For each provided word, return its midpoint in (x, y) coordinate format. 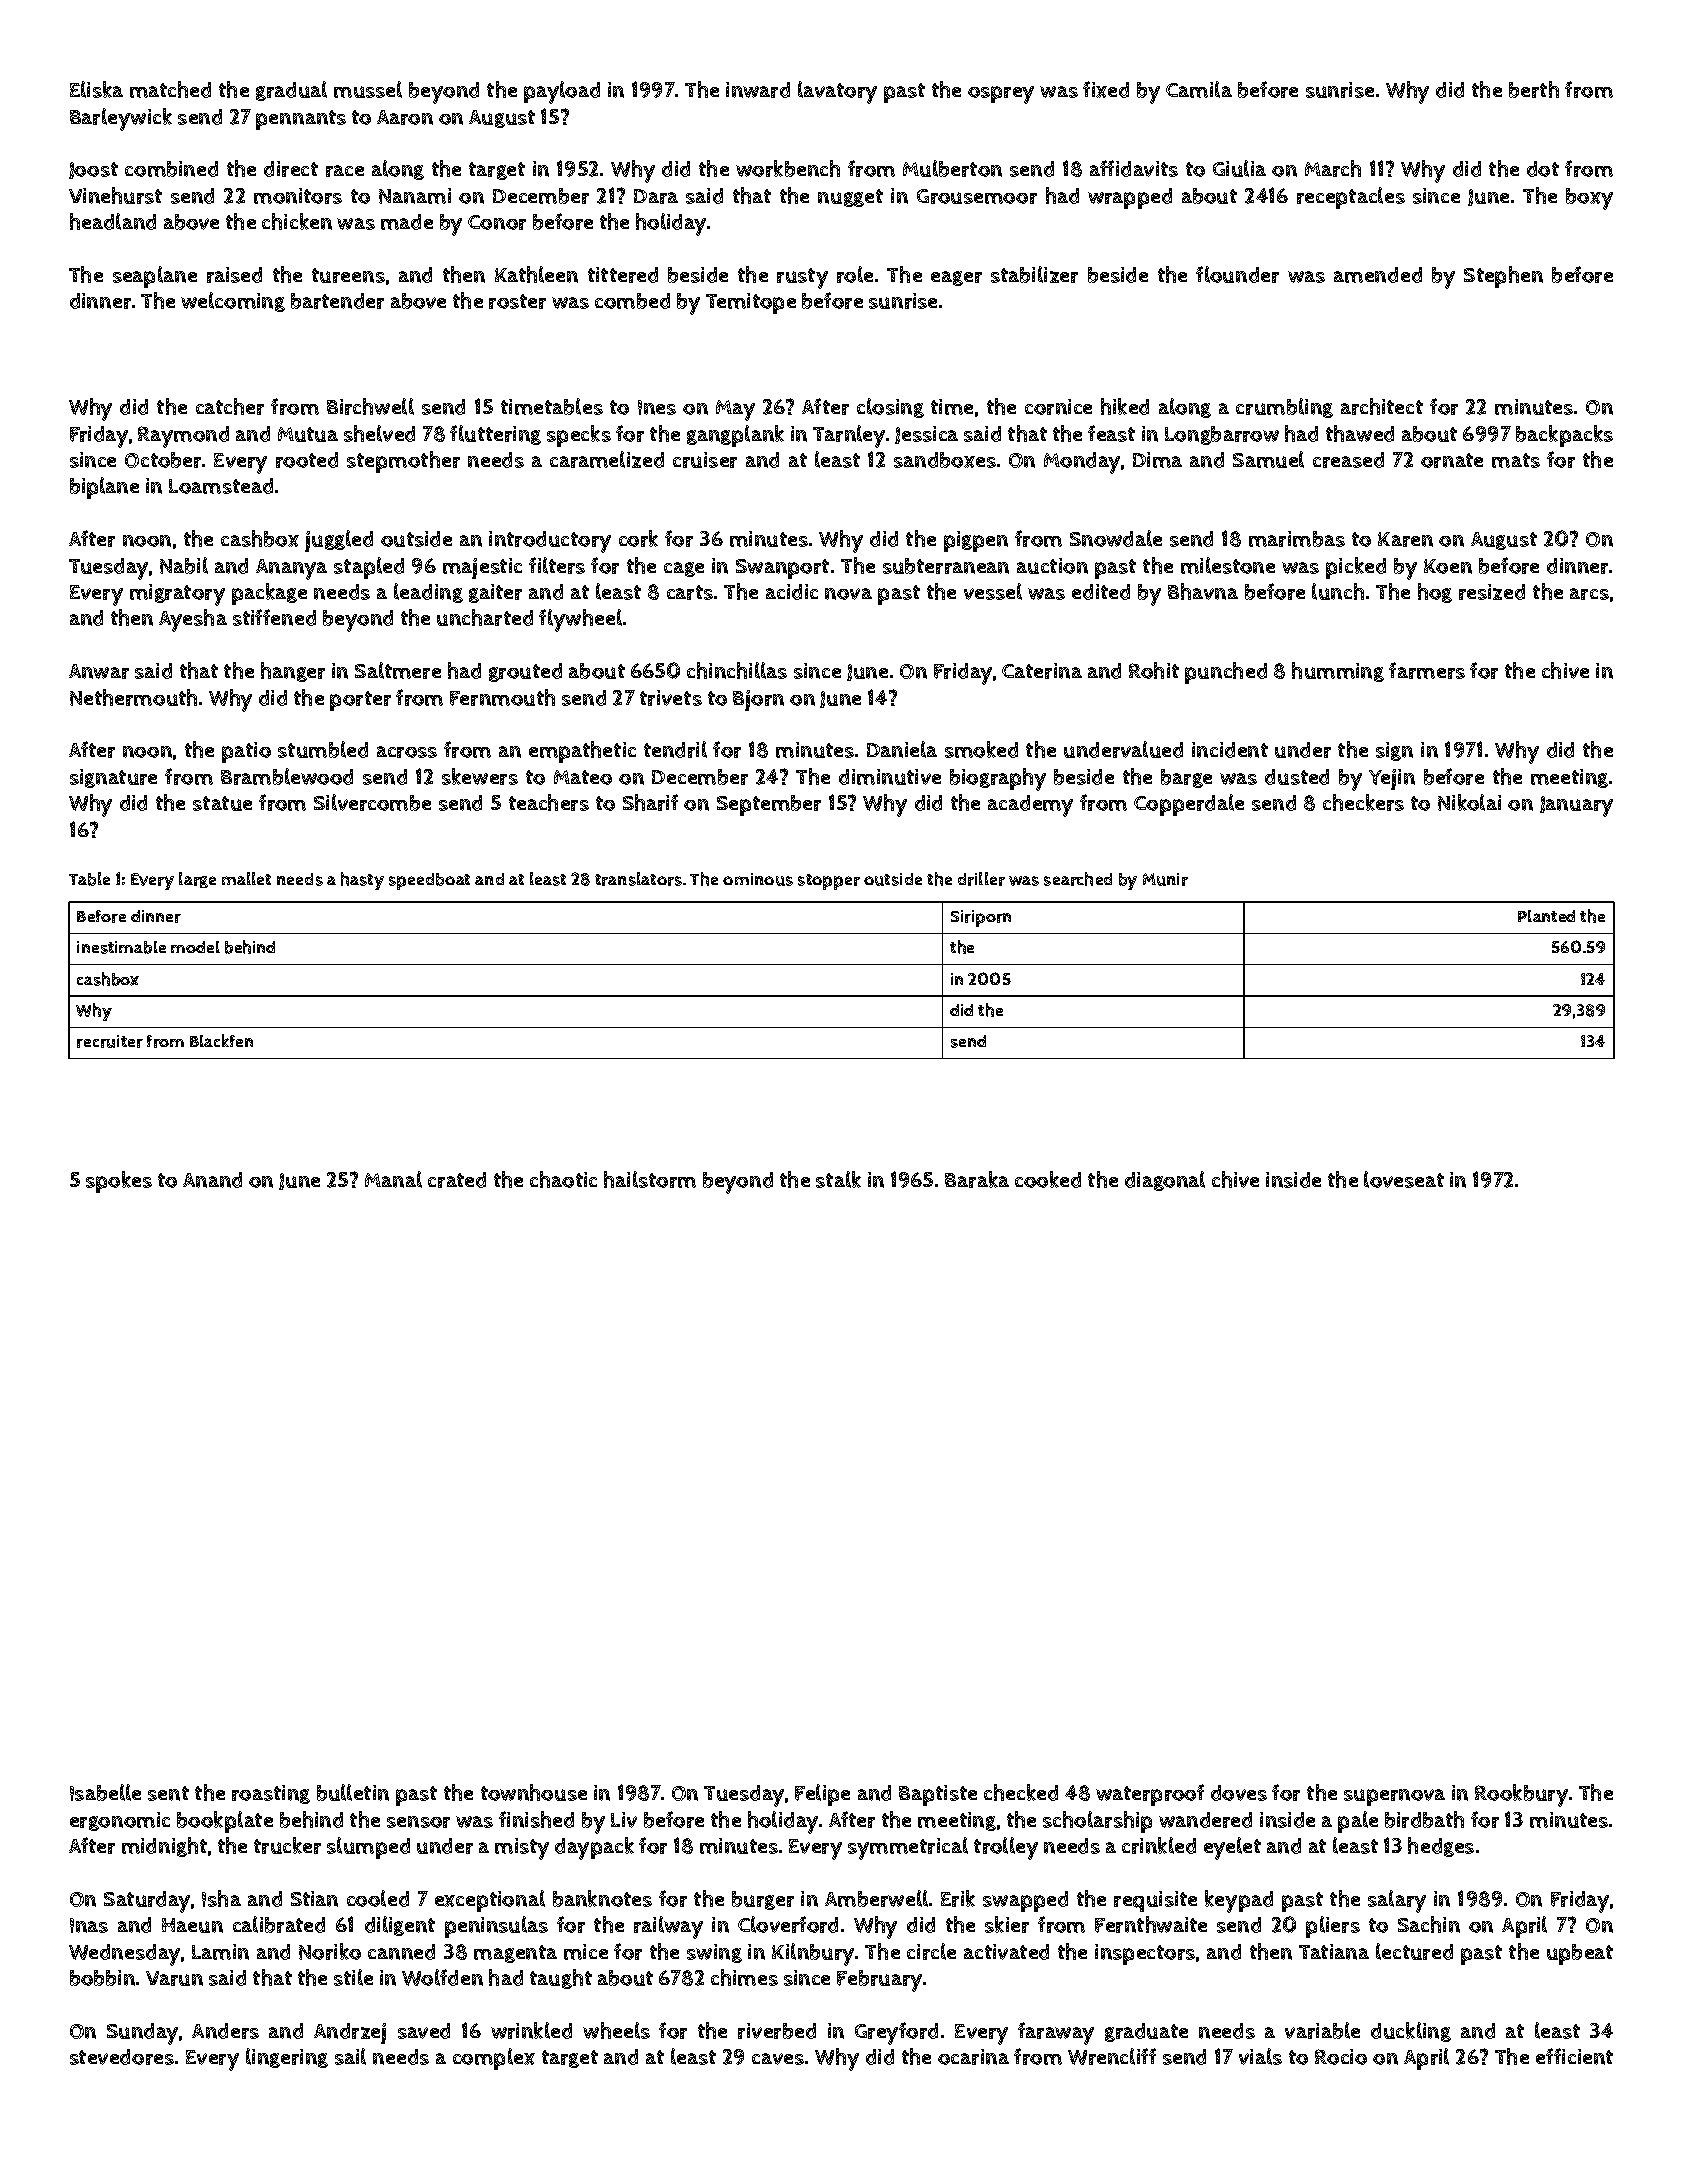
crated (457, 1180)
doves (1239, 1793)
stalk (838, 1179)
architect (1382, 406)
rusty (802, 278)
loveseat (1404, 1179)
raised (234, 275)
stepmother (403, 462)
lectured (1414, 1951)
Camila (1199, 89)
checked (1021, 1792)
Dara (656, 196)
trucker (287, 1845)
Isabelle (105, 1792)
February (879, 1981)
